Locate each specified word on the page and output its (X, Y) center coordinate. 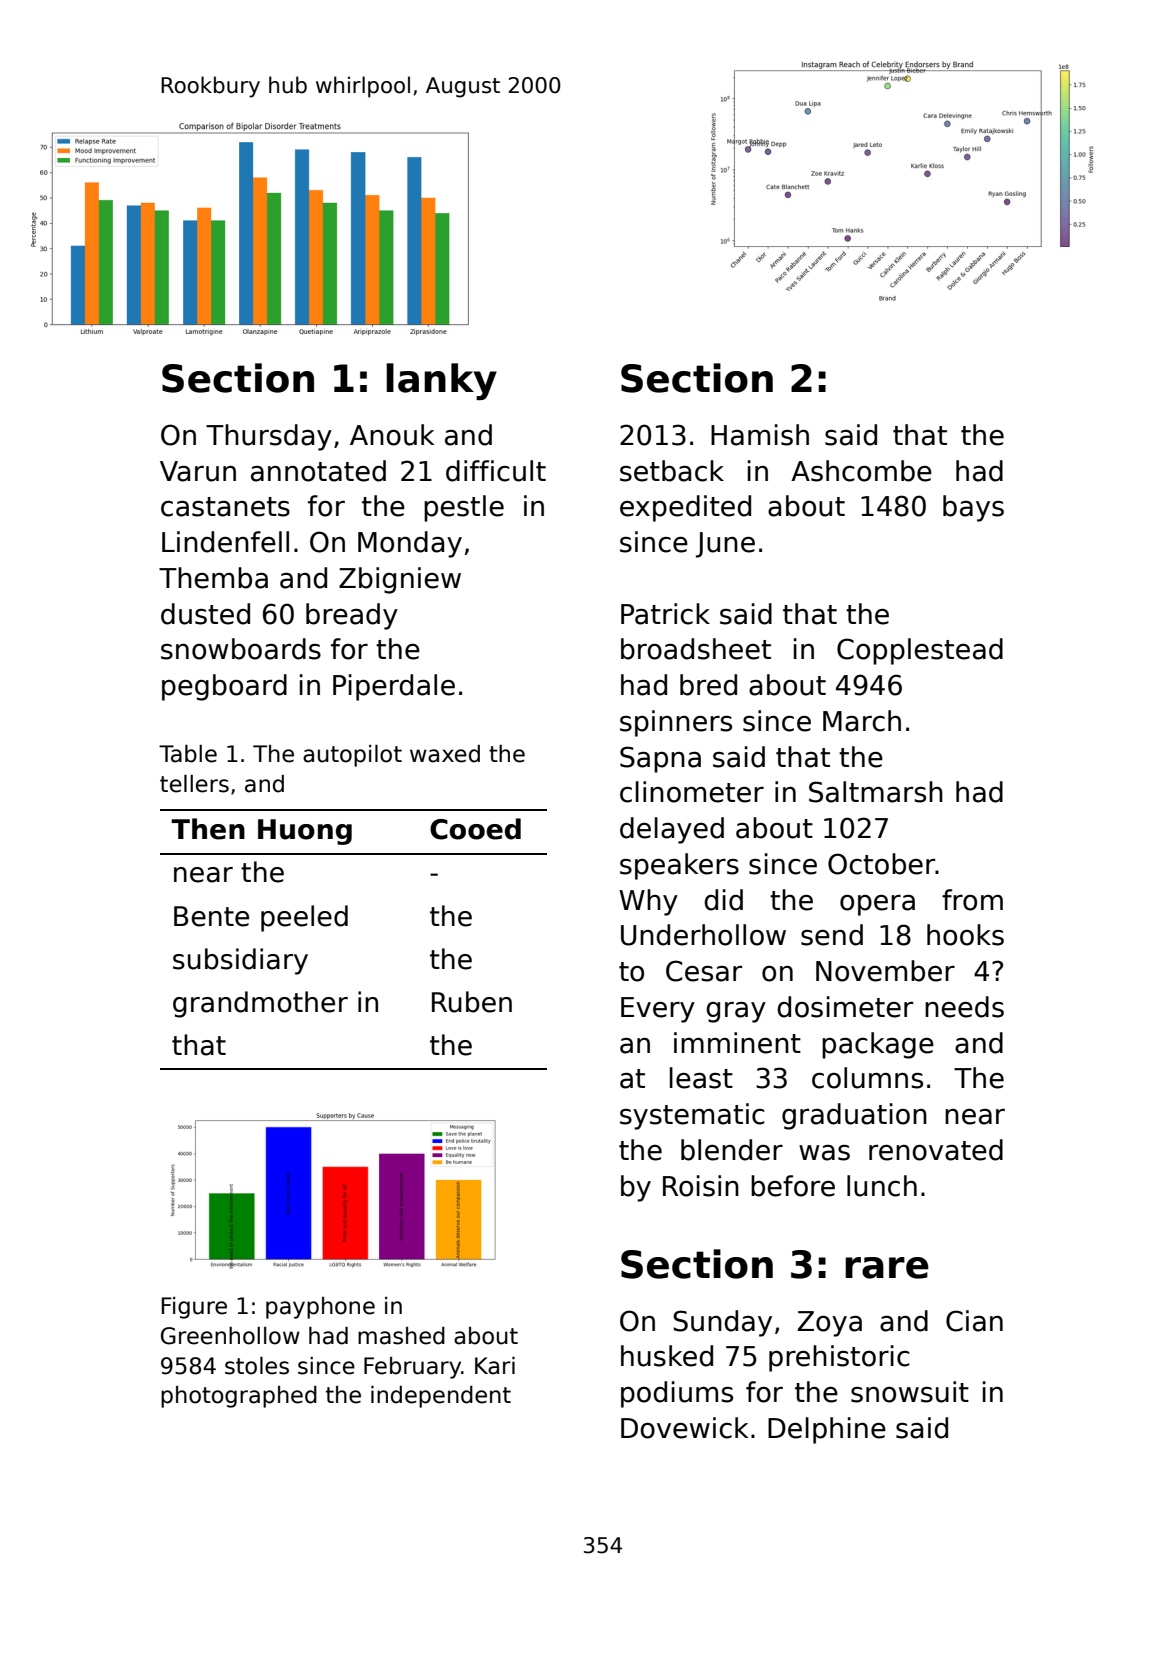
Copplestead (920, 651)
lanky (441, 381)
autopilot (352, 756)
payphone (320, 1308)
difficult (496, 471)
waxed (445, 754)
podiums (677, 1394)
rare (887, 1268)
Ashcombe (861, 471)
